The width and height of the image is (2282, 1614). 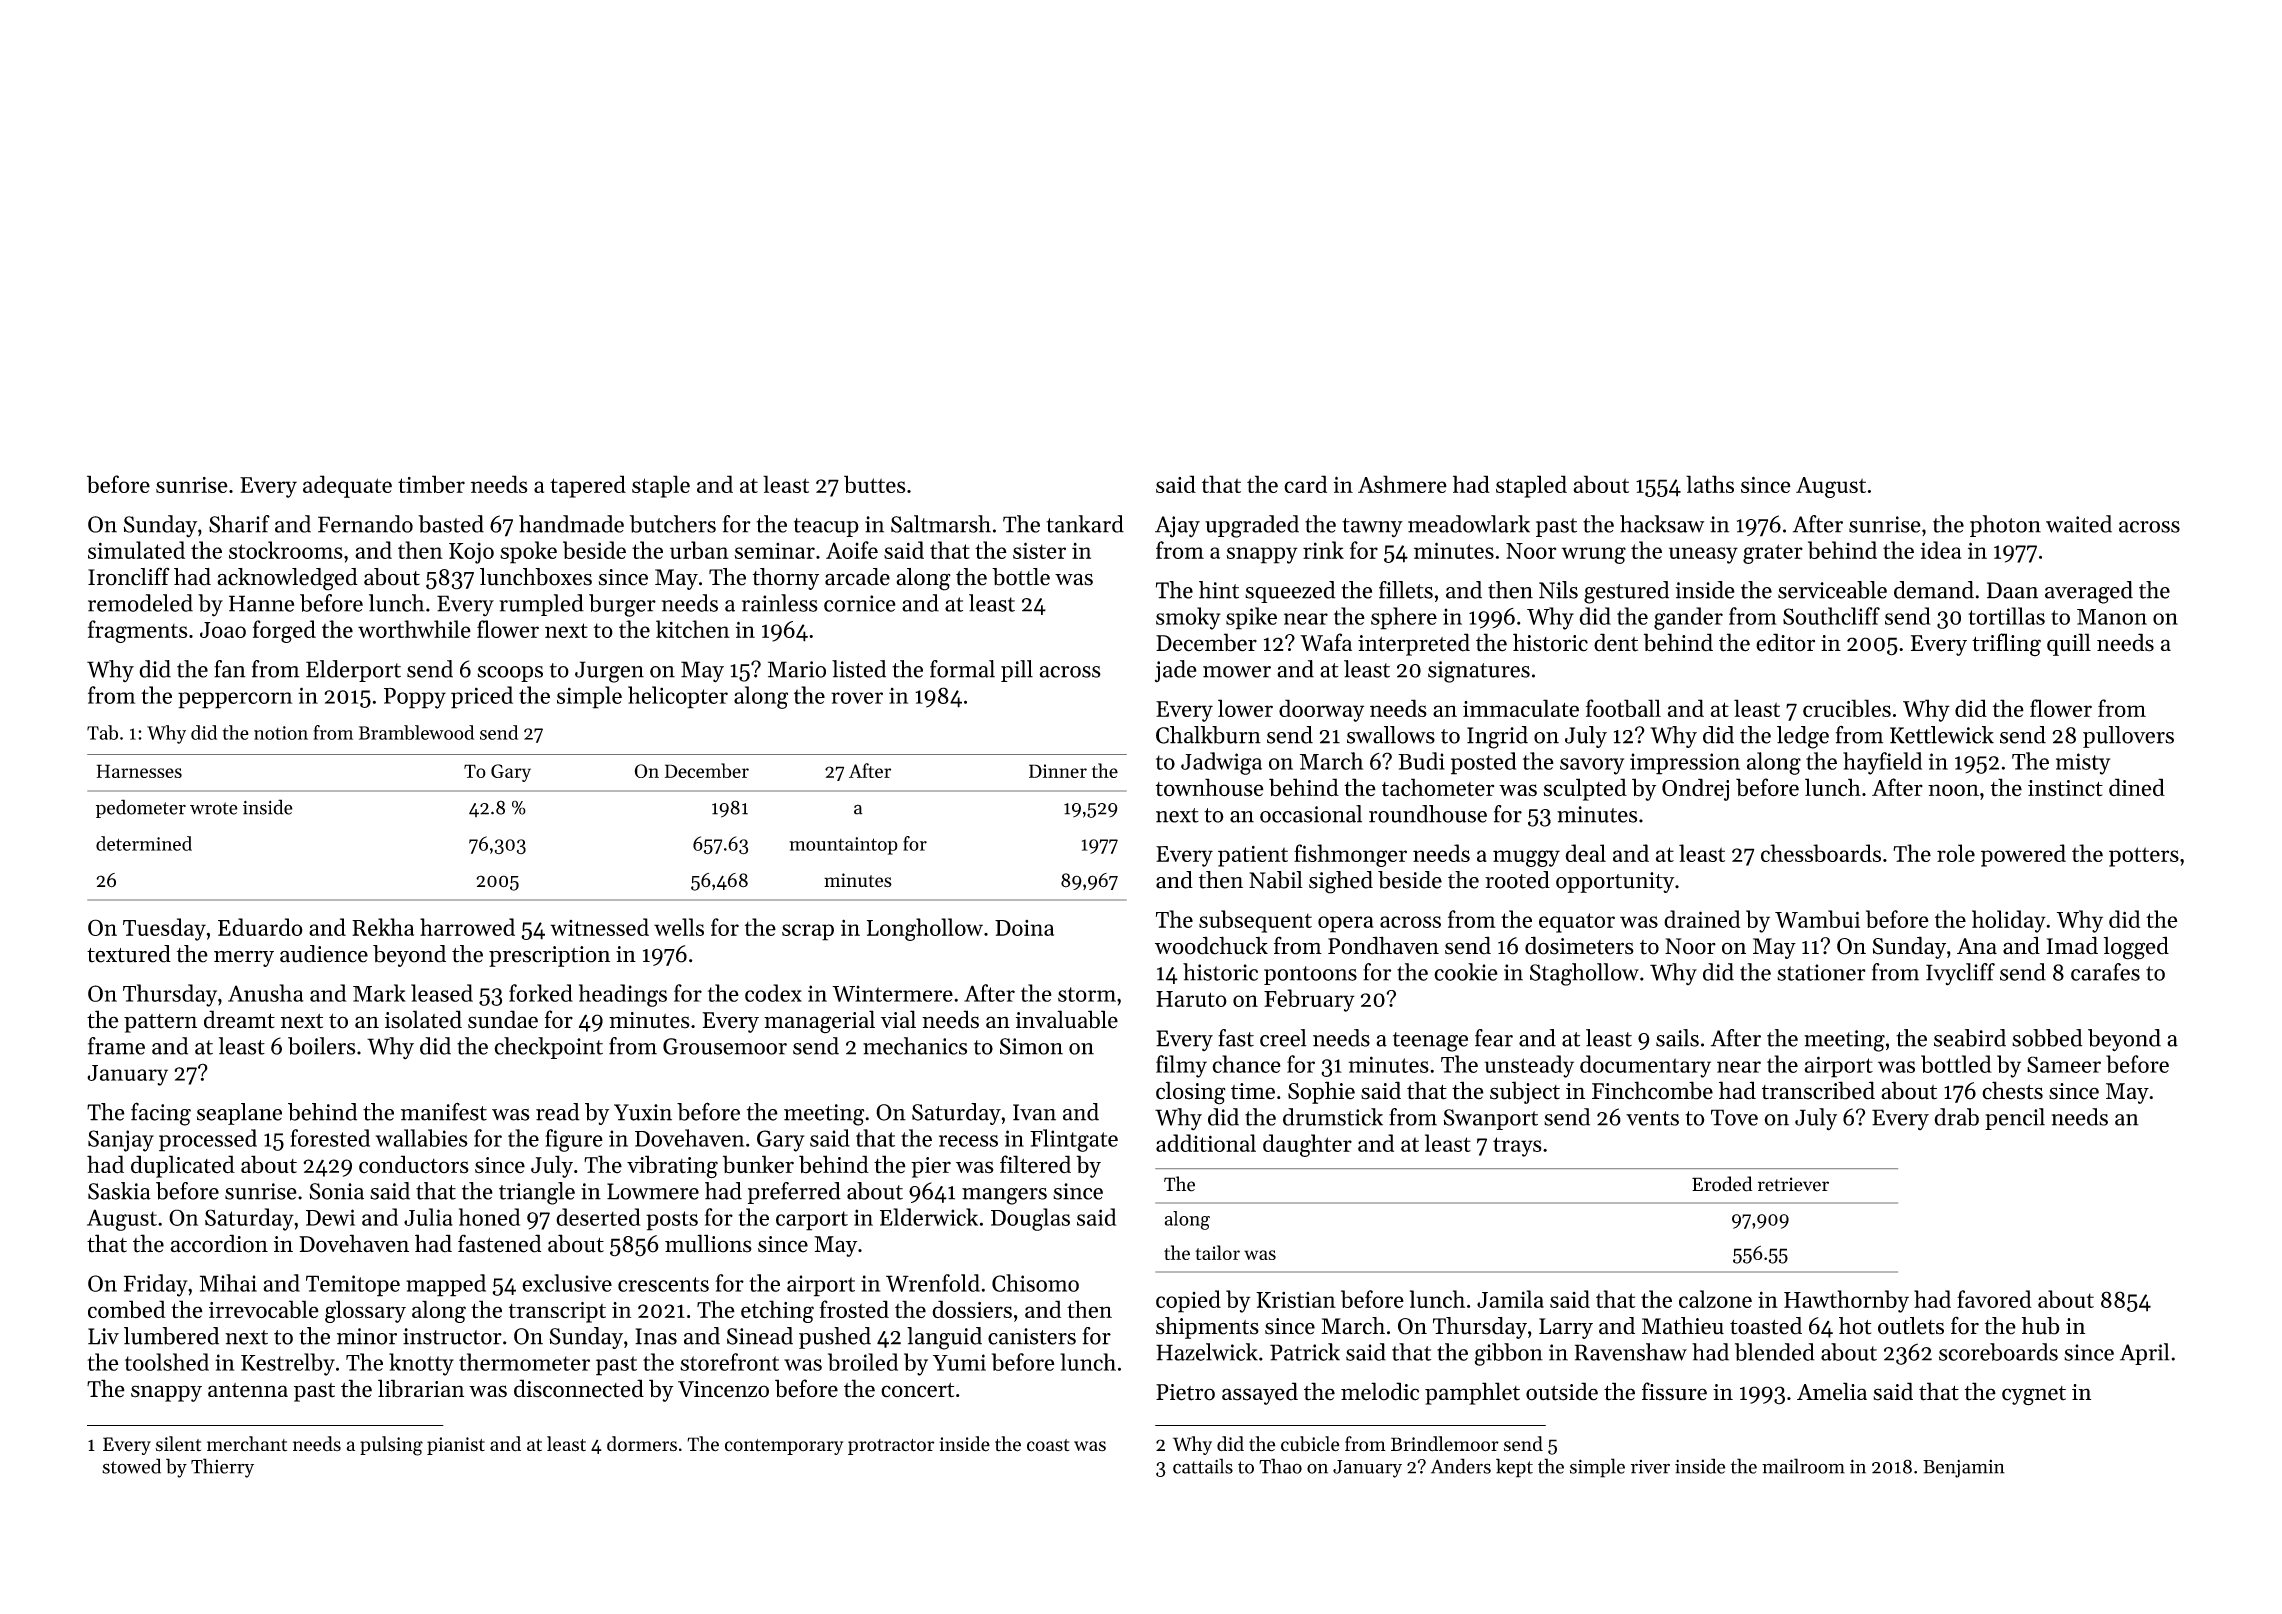 What do you see at coordinates (119, 1191) in the image?
I see `Saskia` at bounding box center [119, 1191].
